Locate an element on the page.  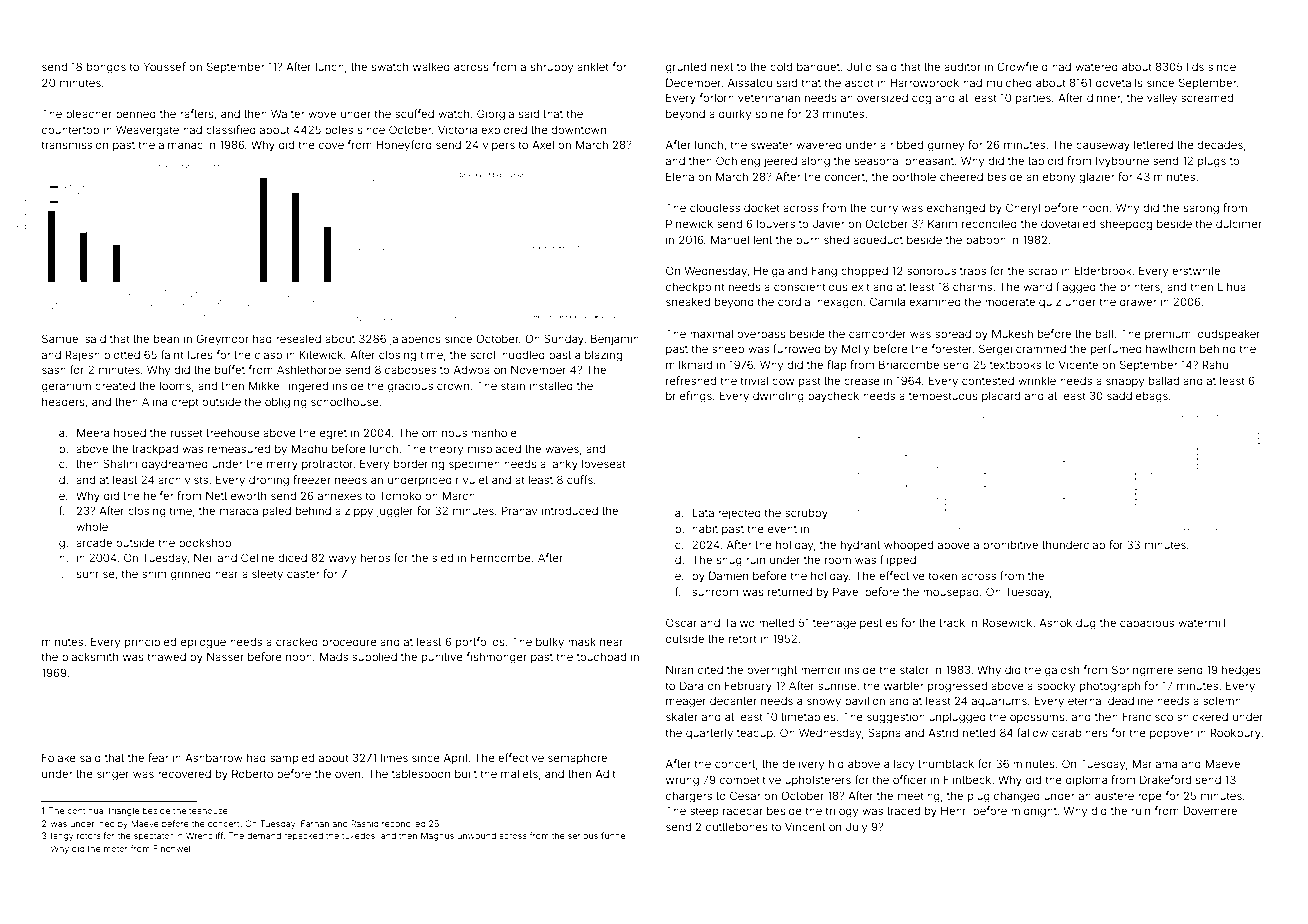
premium is located at coordinates (1168, 334).
